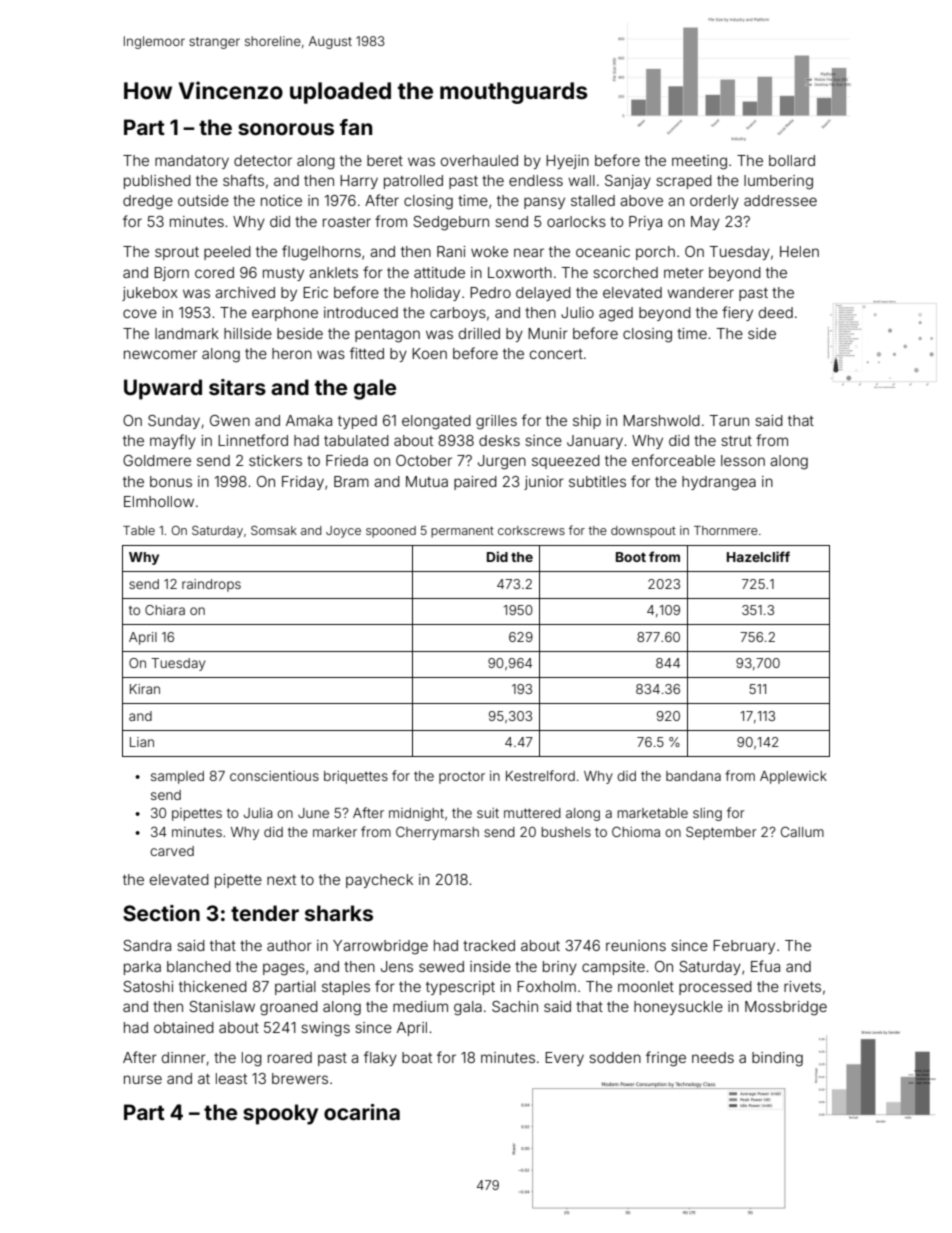 This screenshot has height=1233, width=952. I want to click on fringe, so click(666, 1059).
